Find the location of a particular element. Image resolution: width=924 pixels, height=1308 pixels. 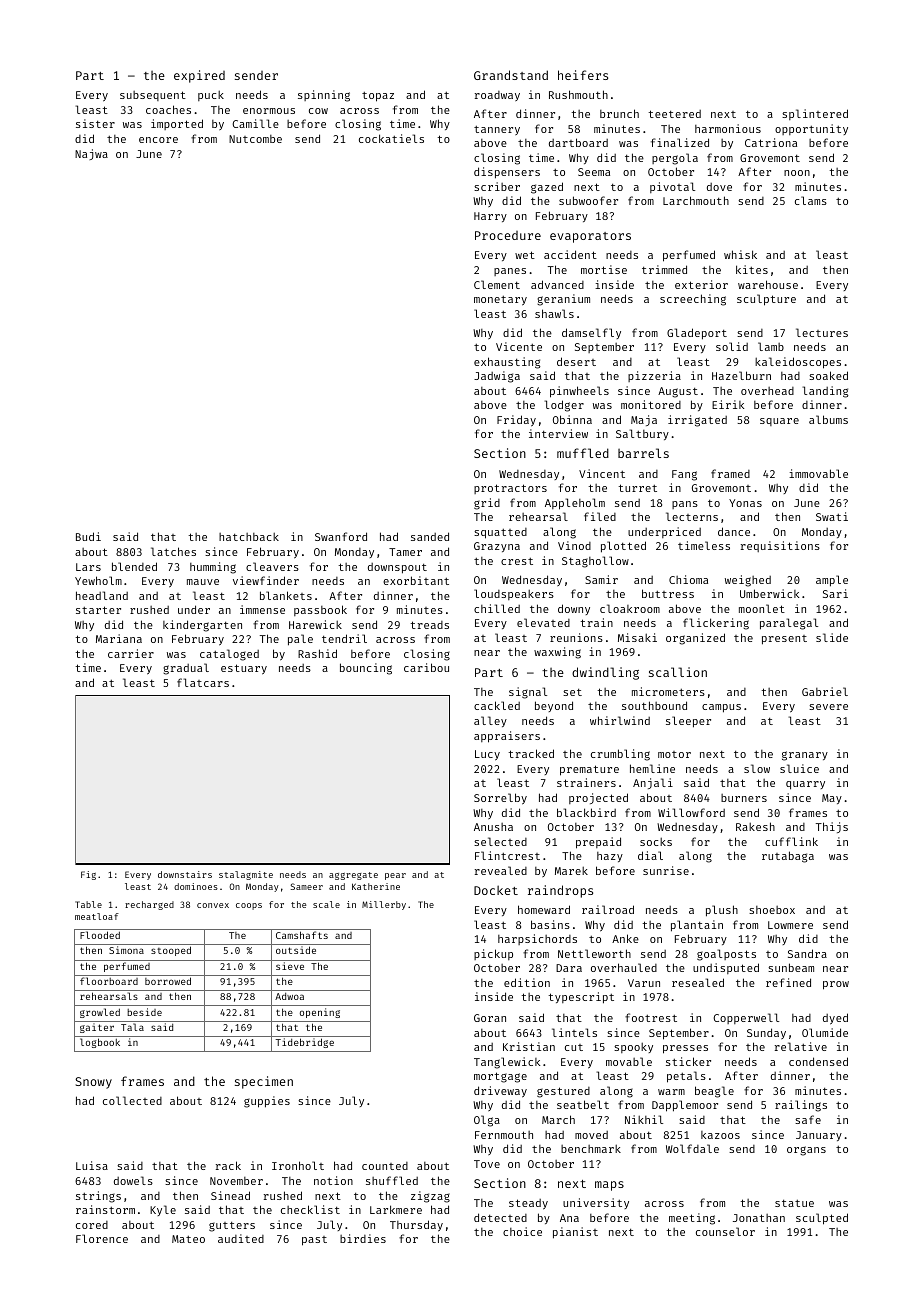

moonlet is located at coordinates (762, 608).
